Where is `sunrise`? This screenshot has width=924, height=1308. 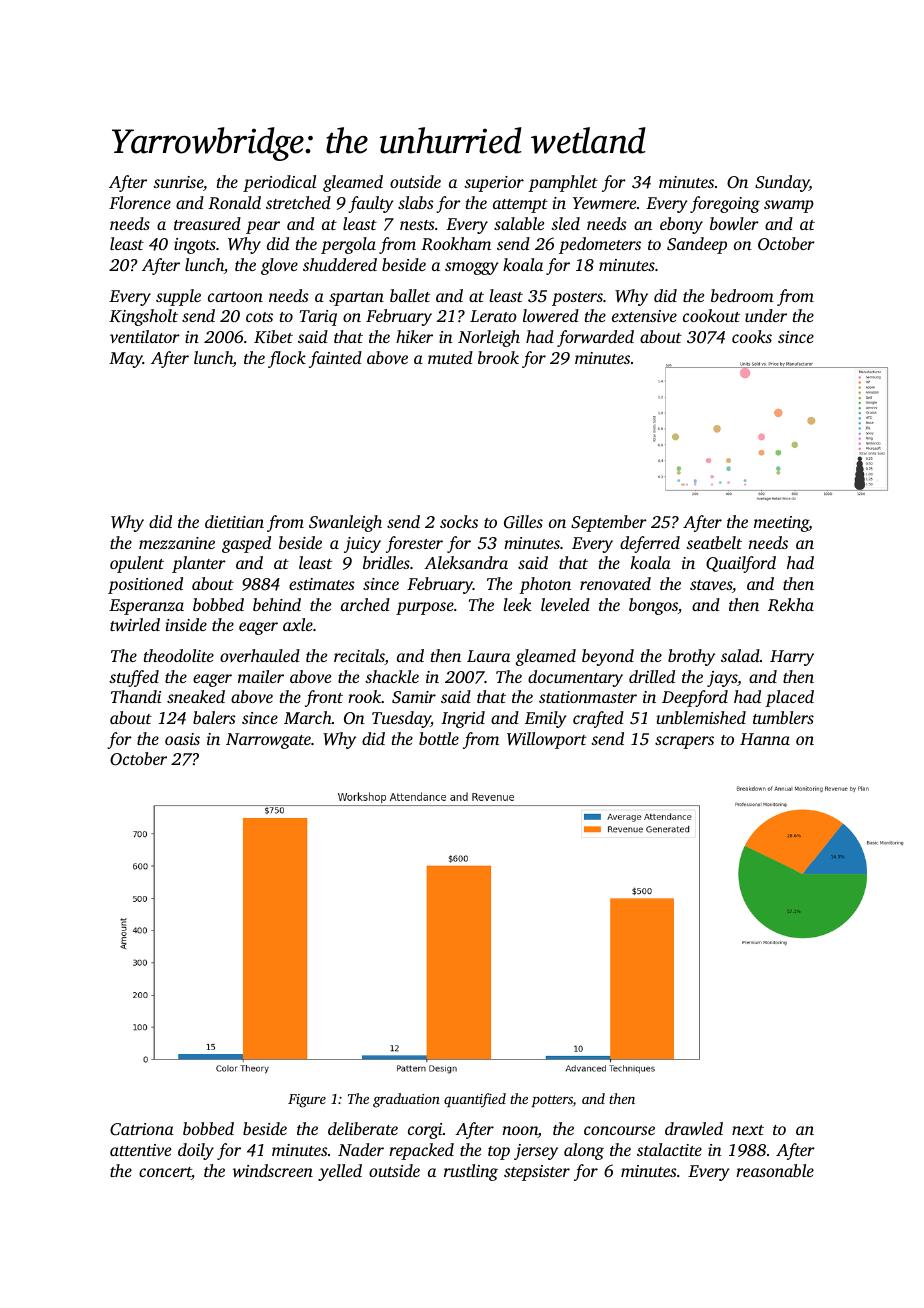
sunrise is located at coordinates (178, 182).
